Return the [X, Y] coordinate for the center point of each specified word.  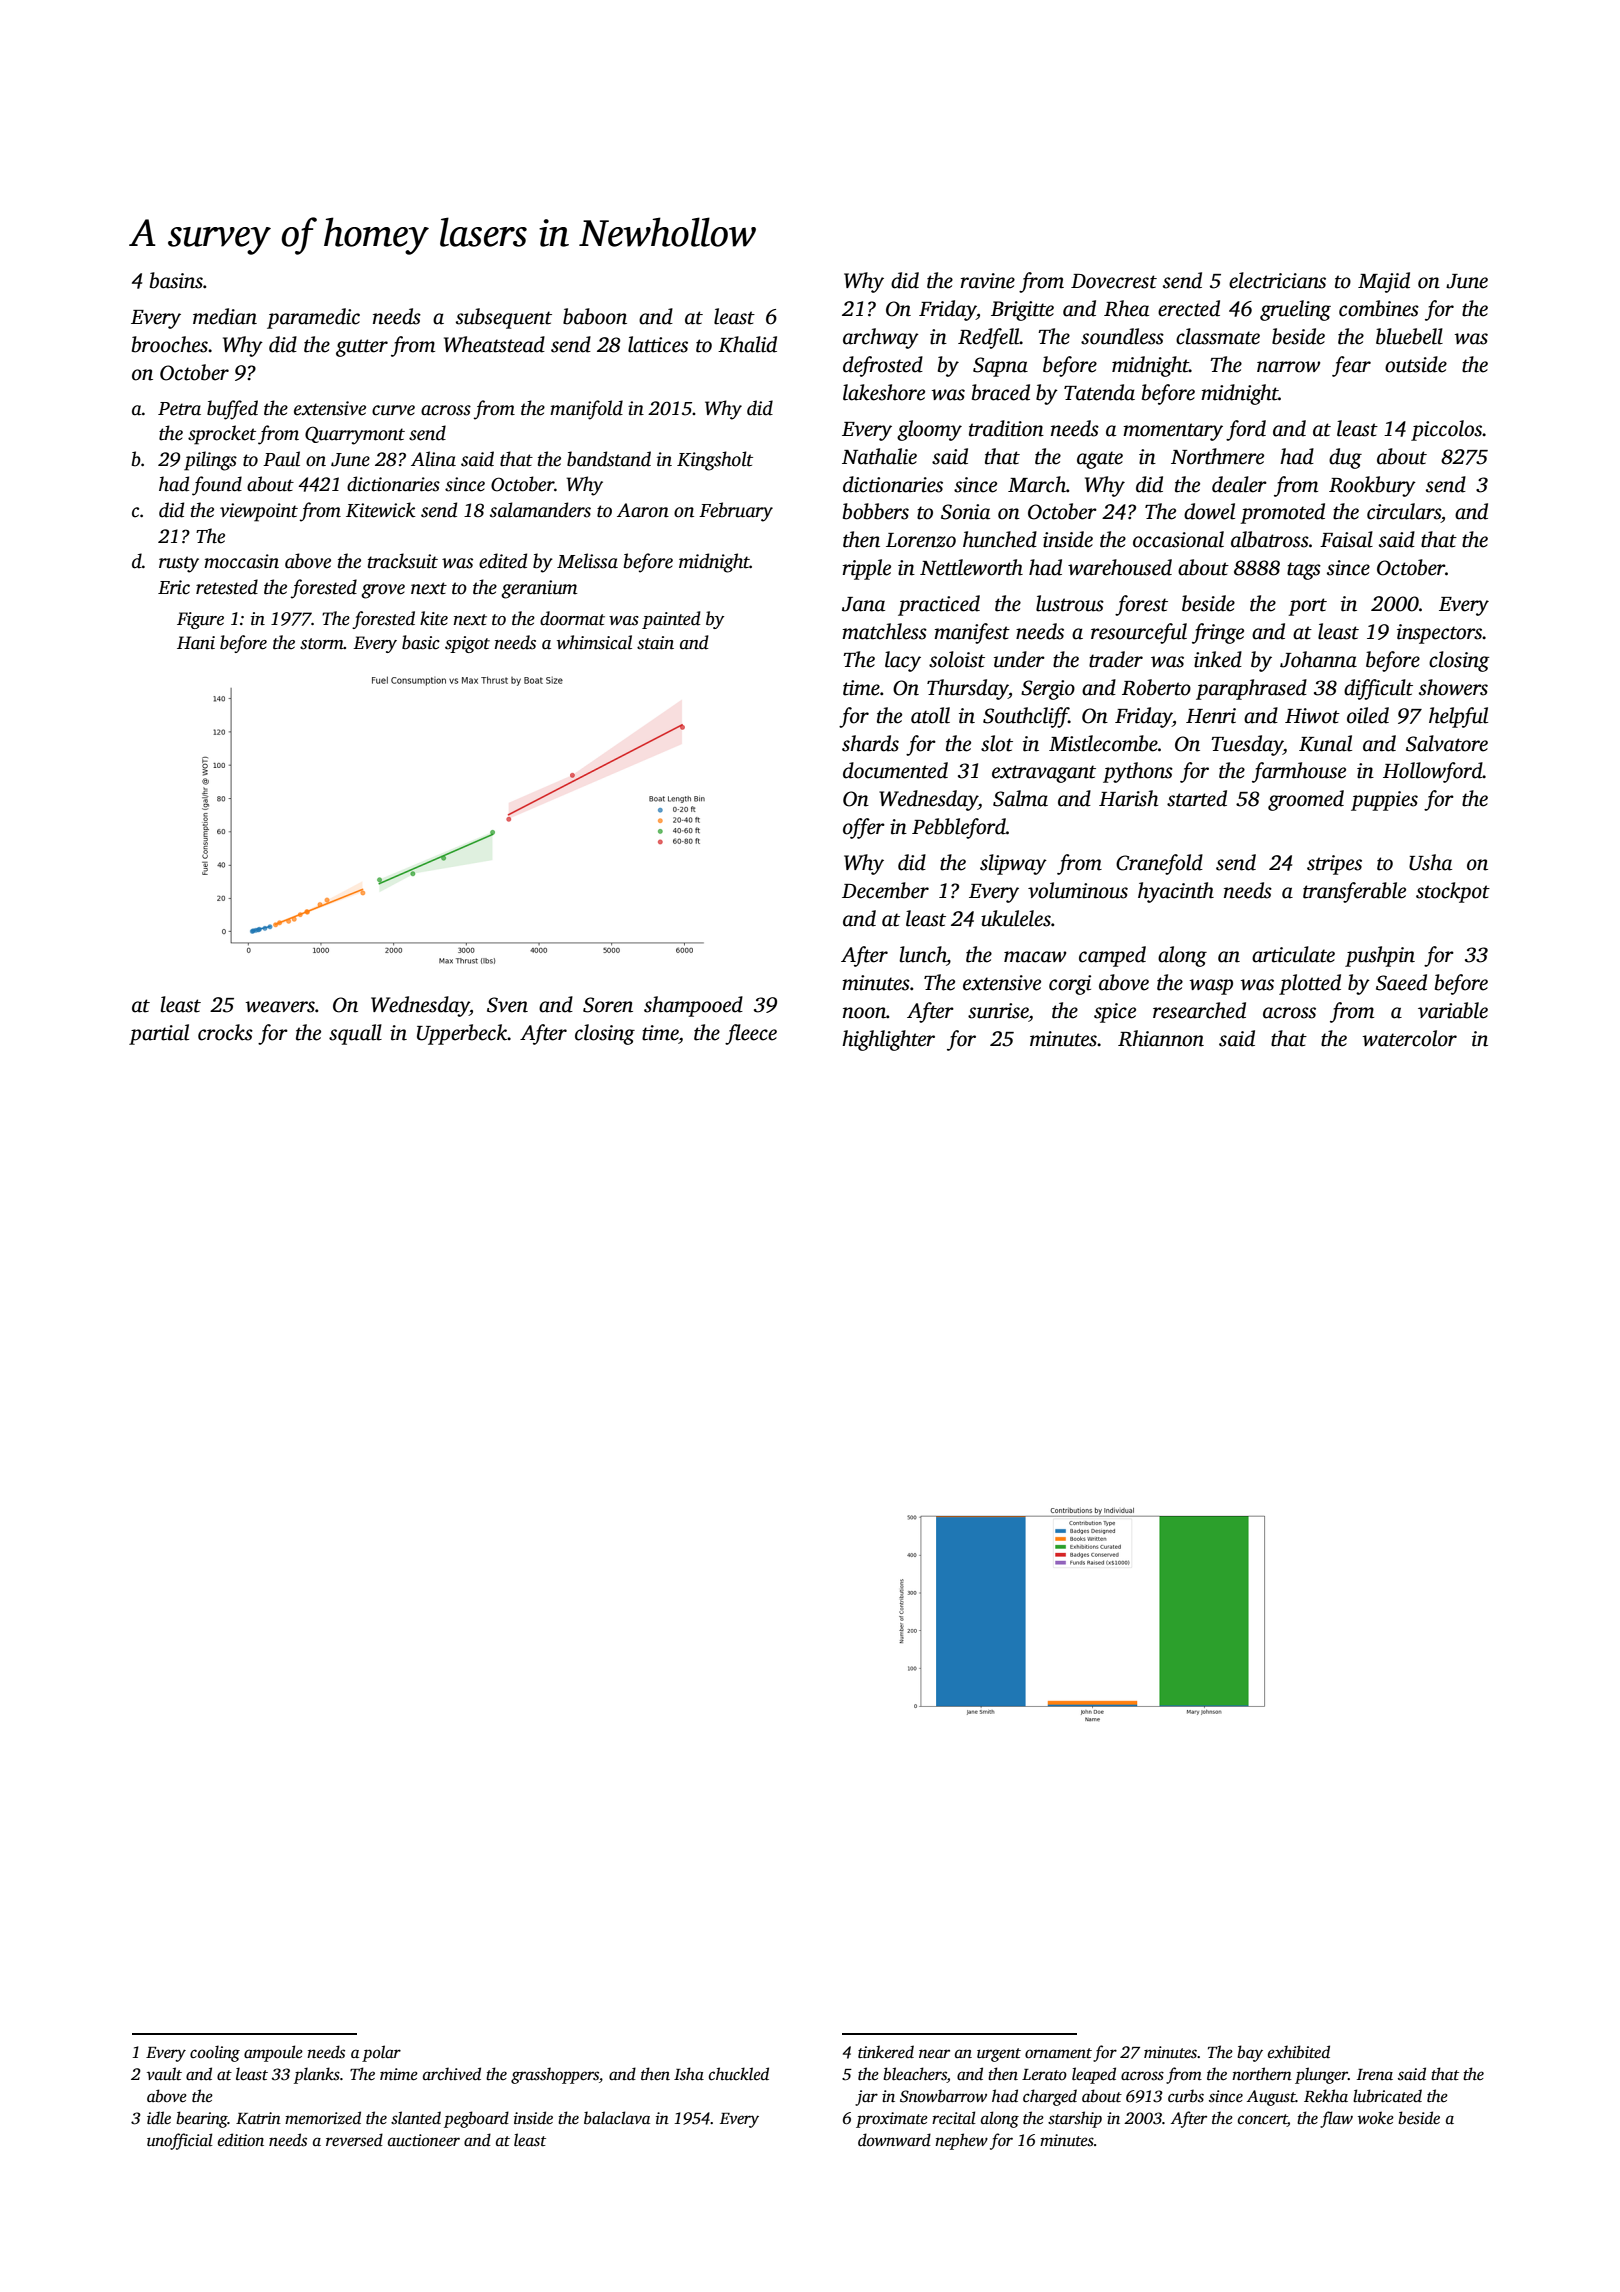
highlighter [888, 1040]
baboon [595, 316]
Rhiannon [1161, 1038]
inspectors [1439, 634]
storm [322, 644]
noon [864, 1013]
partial [159, 1034]
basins [176, 280]
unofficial [180, 2141]
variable [1453, 1010]
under [1019, 659]
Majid [1384, 282]
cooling [215, 2053]
